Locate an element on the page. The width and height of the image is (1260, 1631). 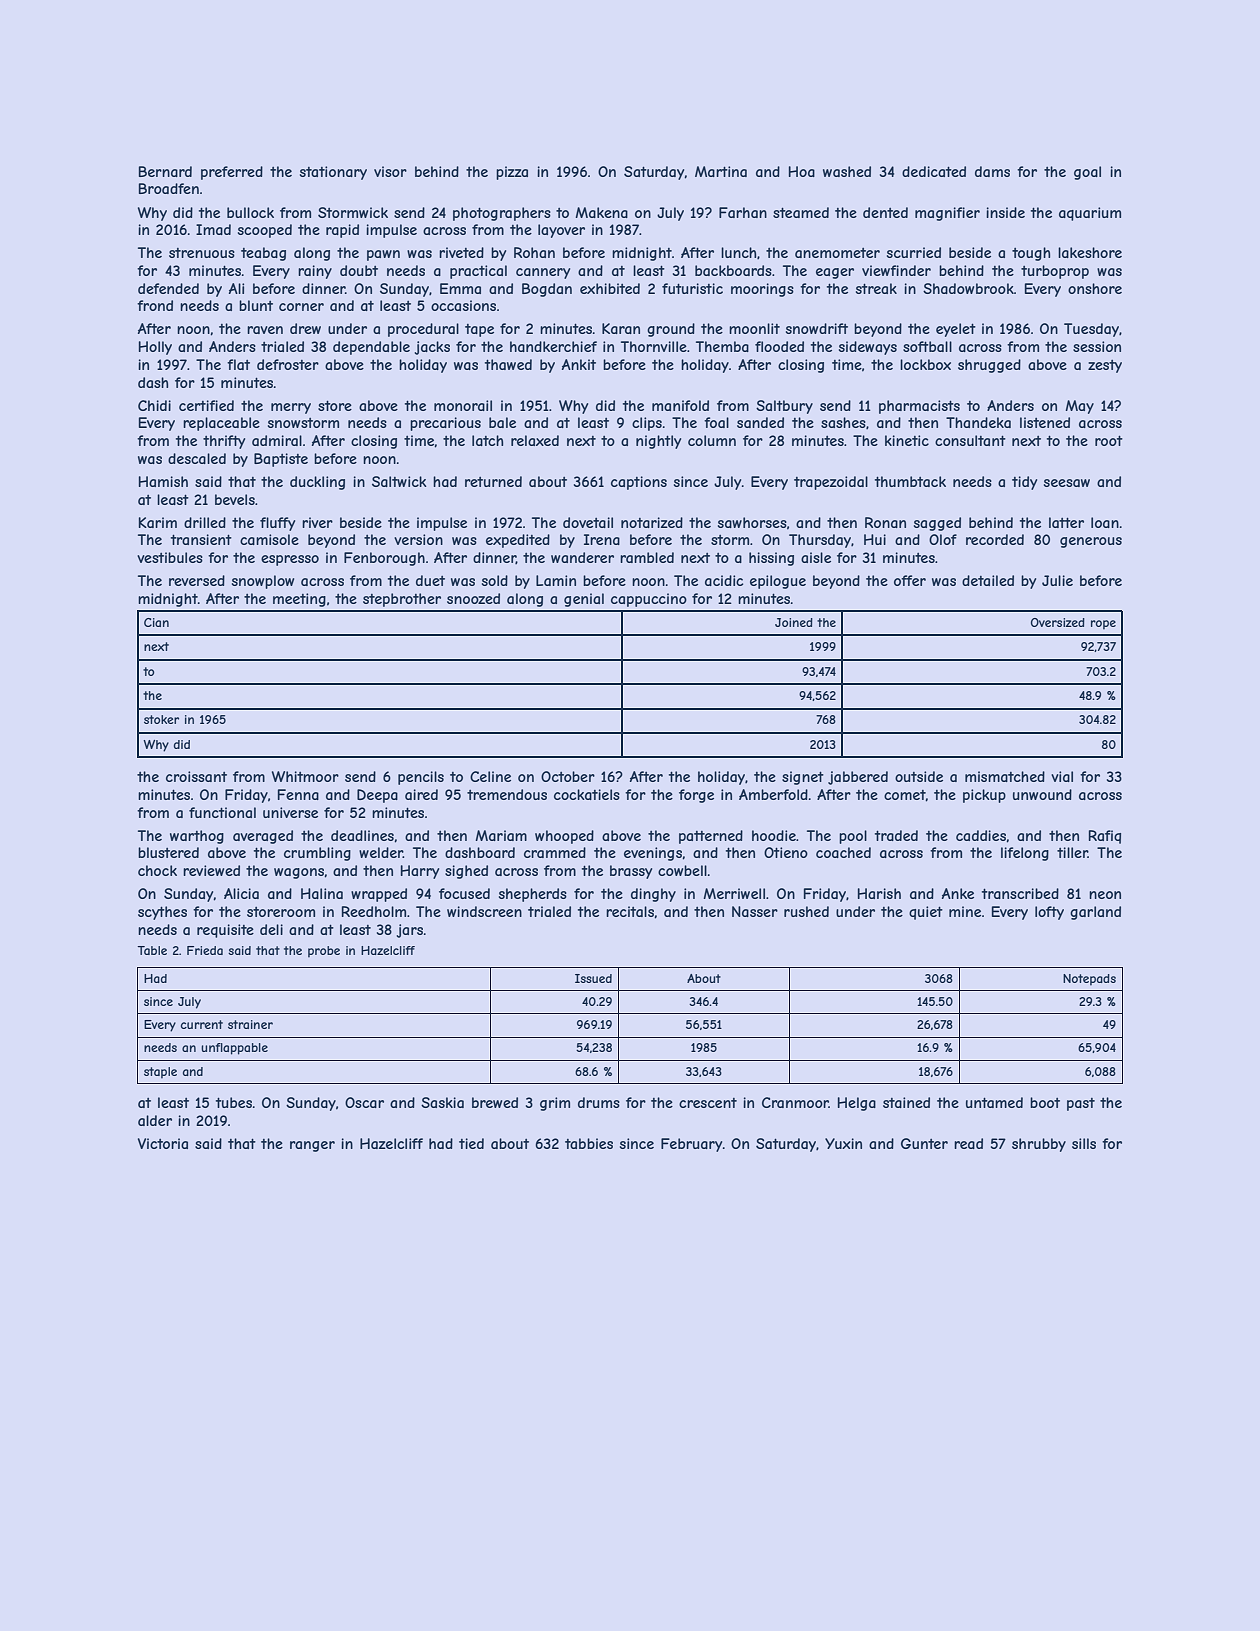
meeting is located at coordinates (299, 600).
